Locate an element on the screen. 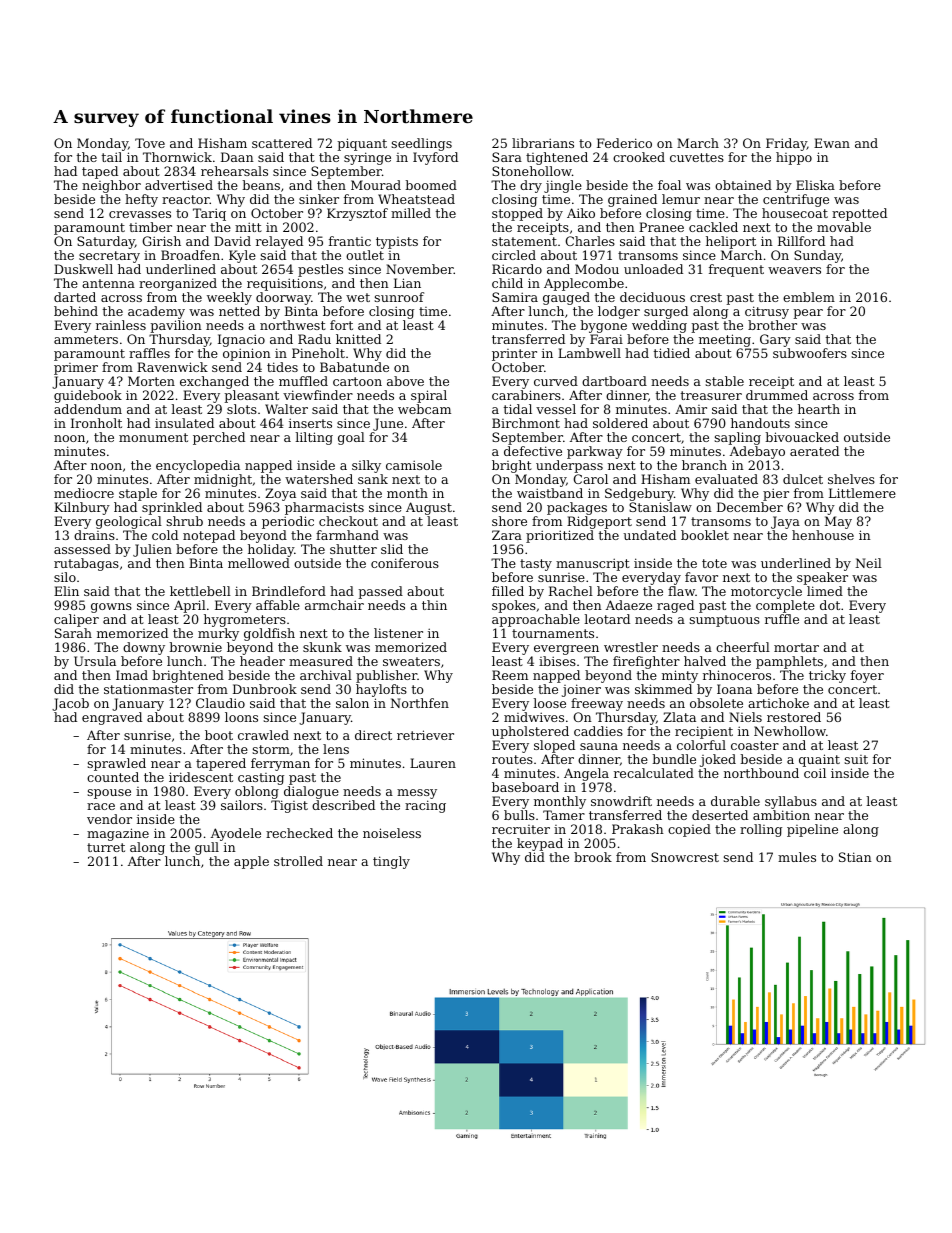 The image size is (952, 1233). heliport is located at coordinates (731, 242).
